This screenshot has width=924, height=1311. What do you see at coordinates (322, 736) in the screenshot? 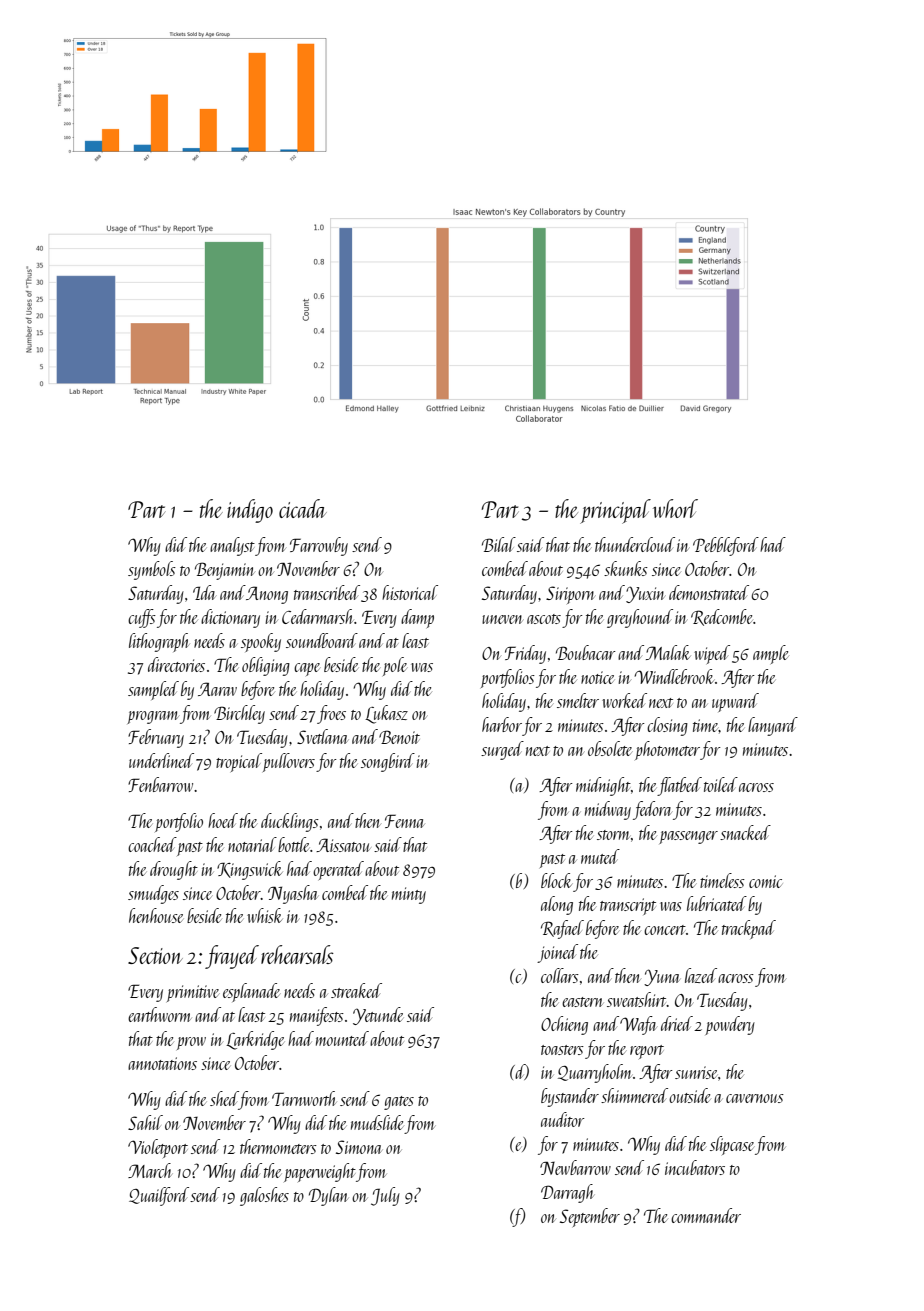
I see `Svetlana` at bounding box center [322, 736].
